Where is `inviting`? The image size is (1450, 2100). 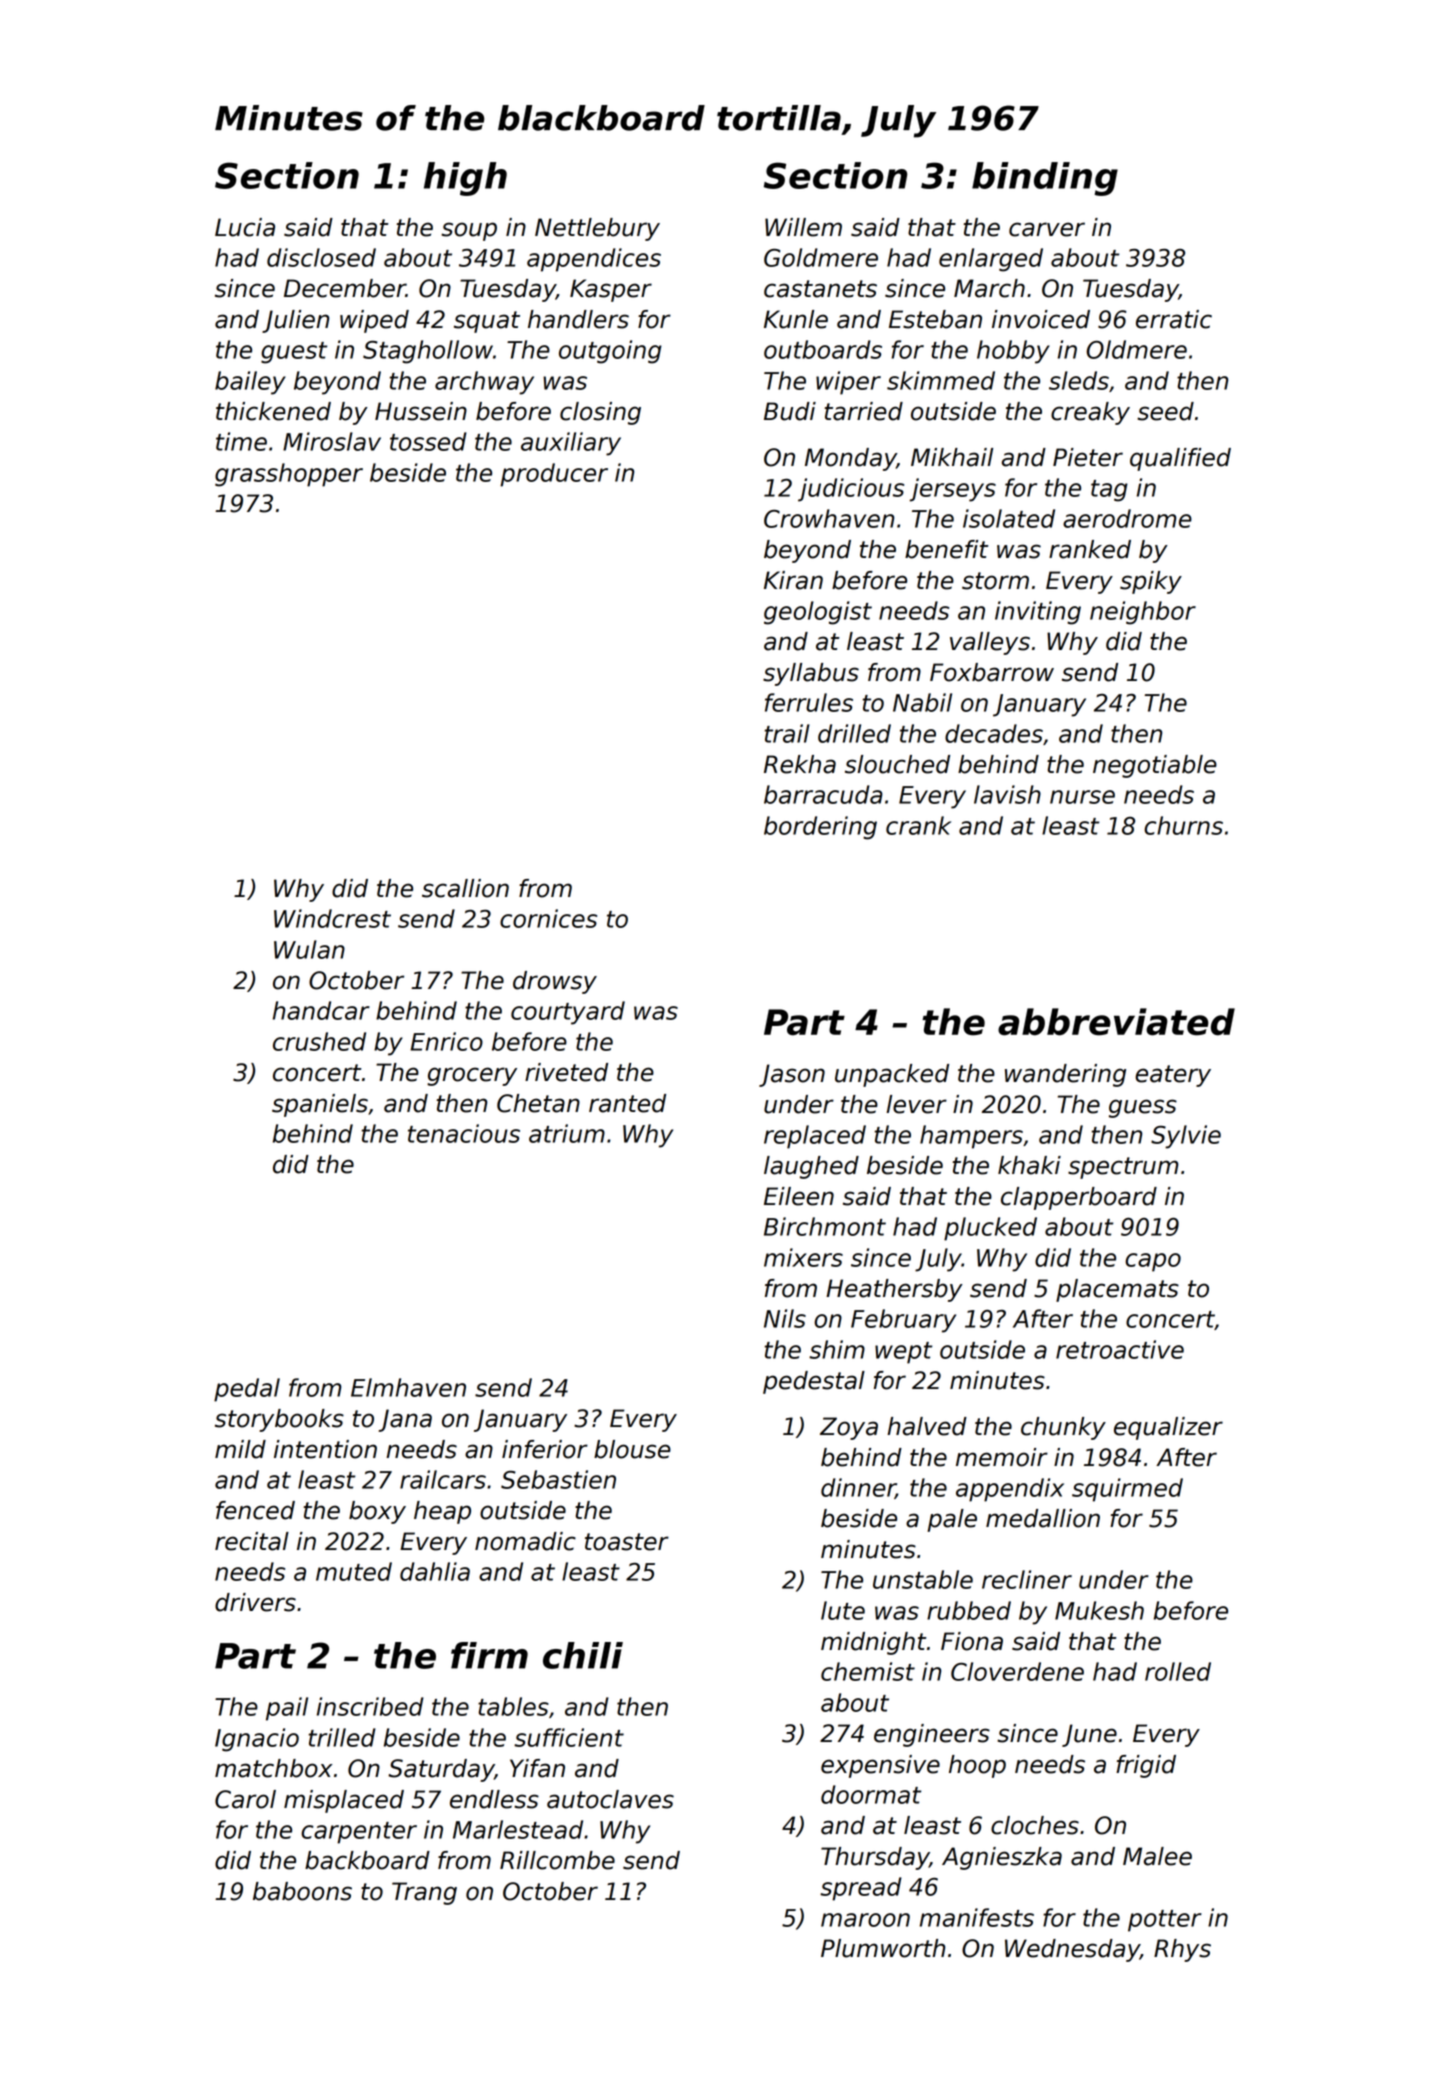 inviting is located at coordinates (1038, 613).
